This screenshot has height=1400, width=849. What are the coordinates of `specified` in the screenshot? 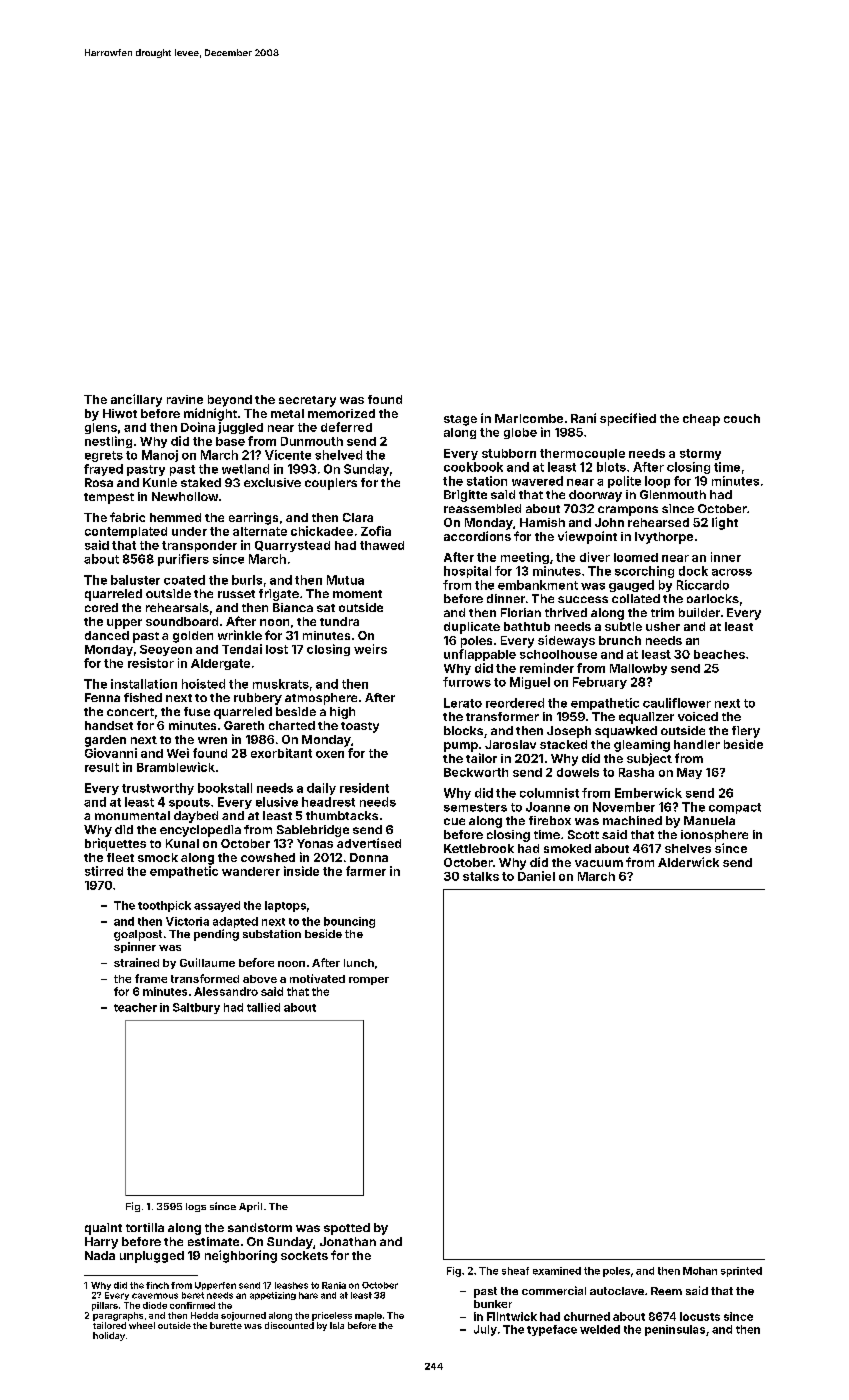 It's located at (628, 419).
